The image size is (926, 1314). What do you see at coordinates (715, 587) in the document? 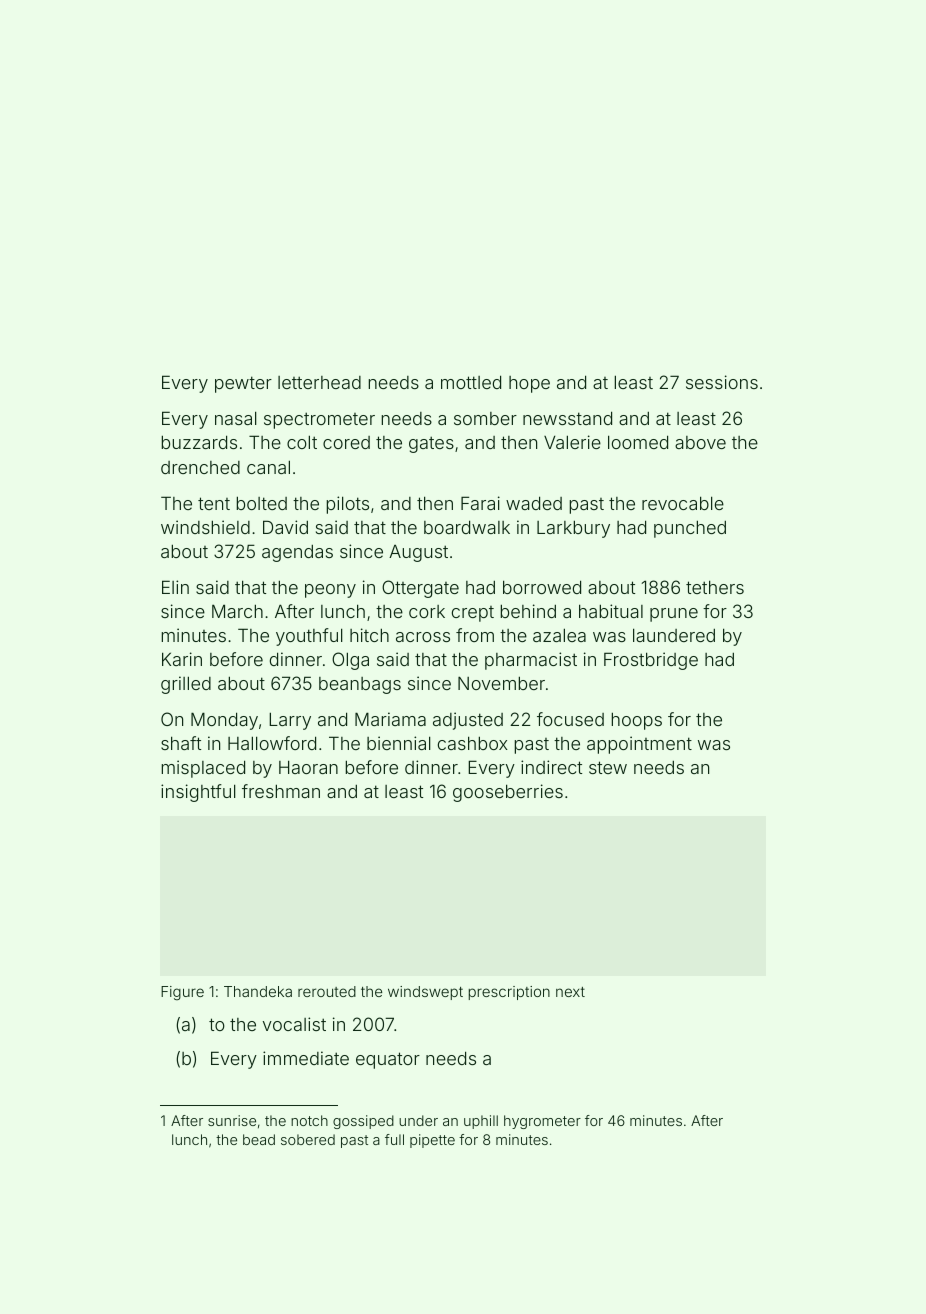
I see `tethers` at bounding box center [715, 587].
